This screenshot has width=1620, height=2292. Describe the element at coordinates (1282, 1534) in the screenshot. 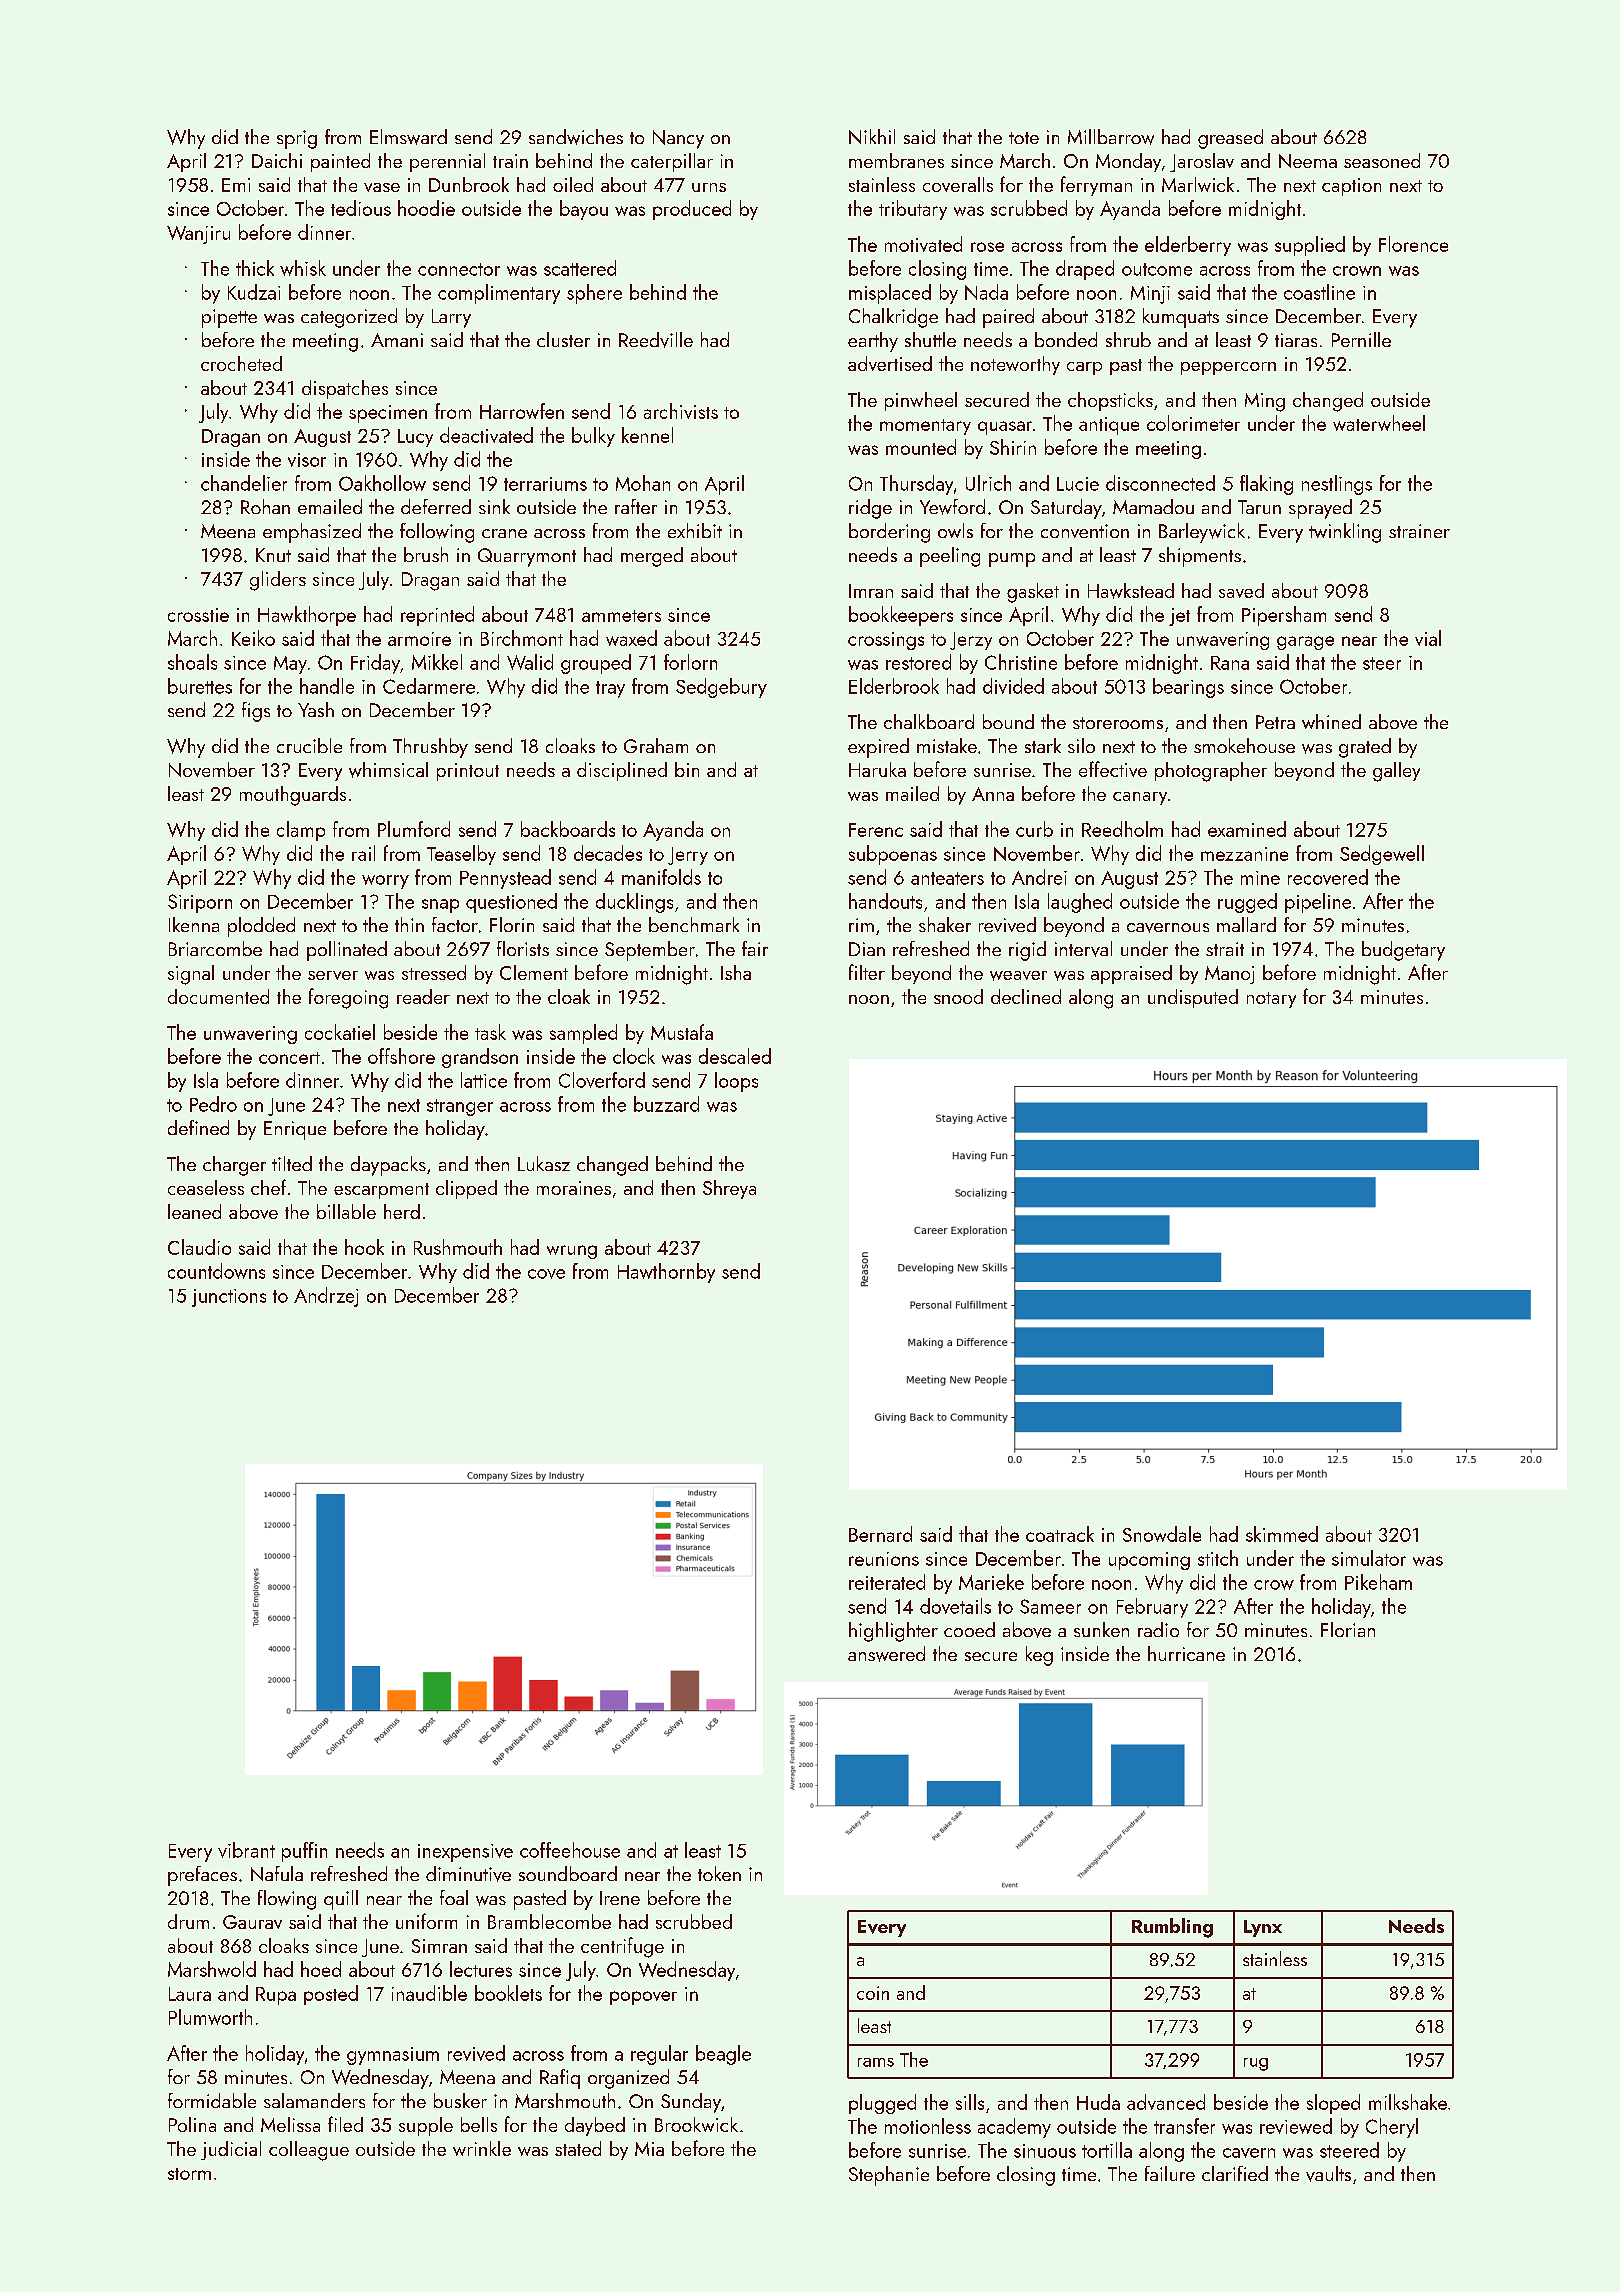

I see `skimmed` at that location.
